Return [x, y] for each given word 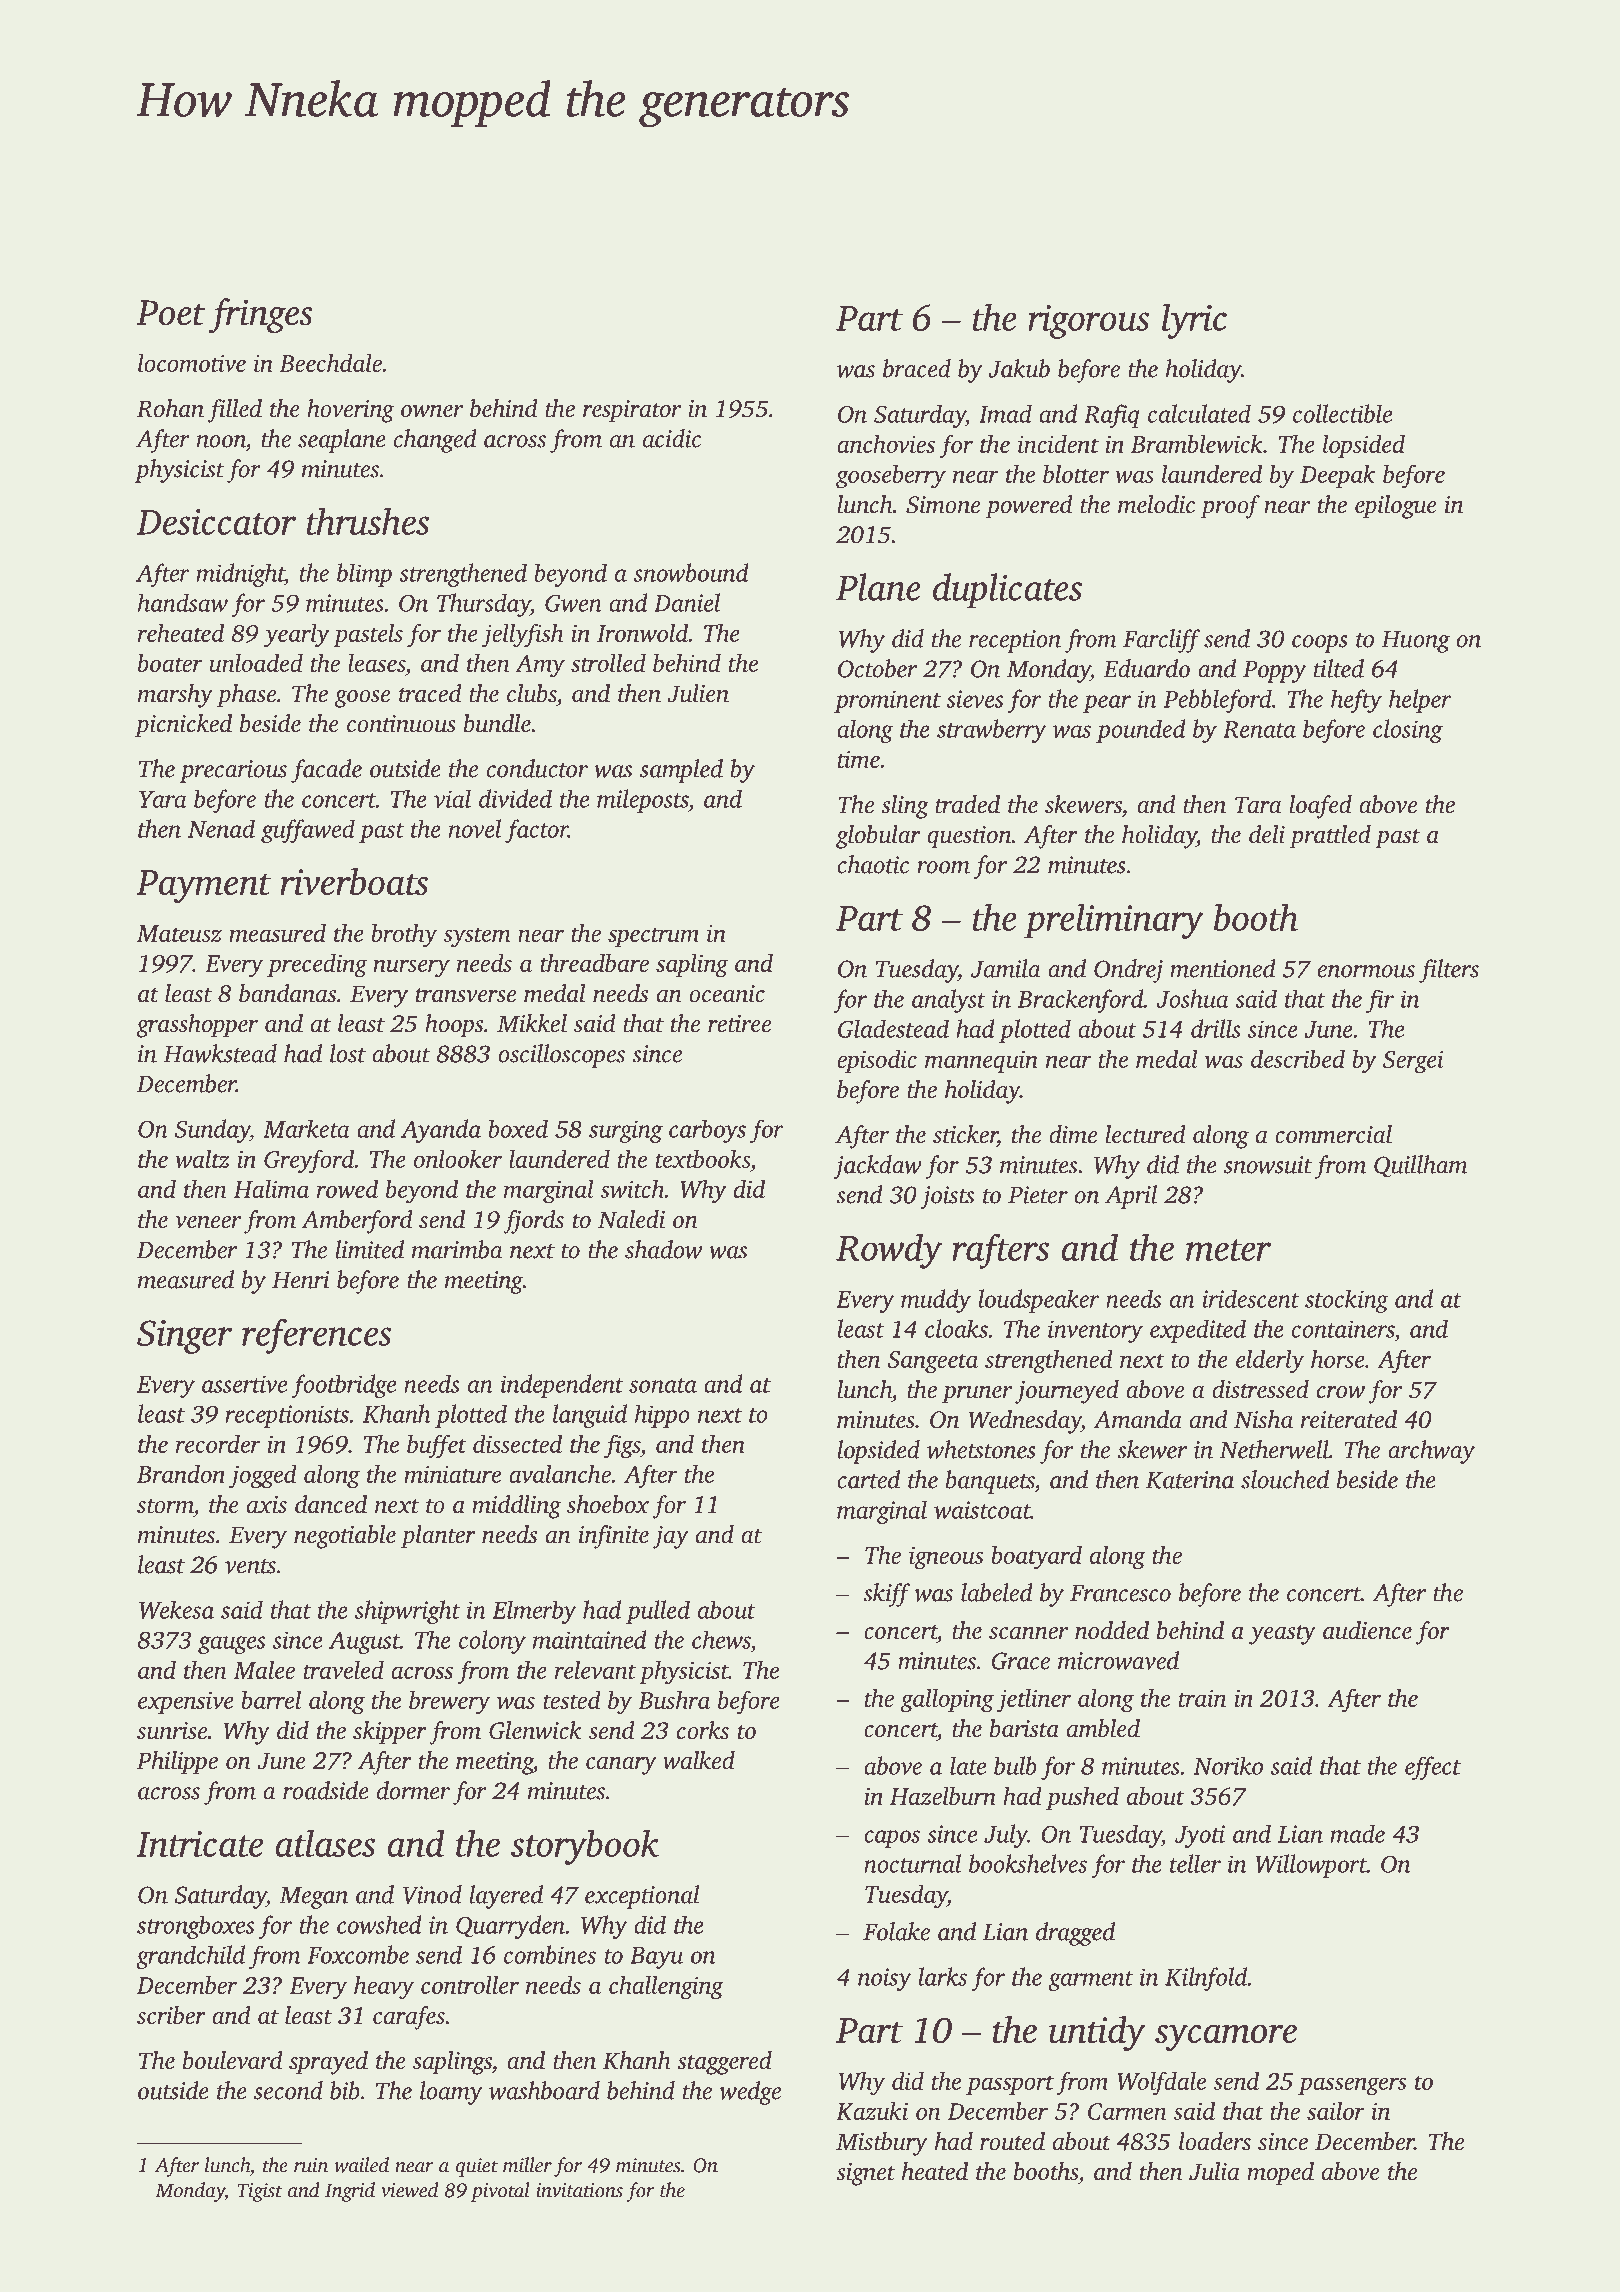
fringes [261, 316]
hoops [454, 1026]
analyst [949, 1001]
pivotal [500, 2192]
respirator [632, 411]
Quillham [1421, 1166]
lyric [1194, 321]
